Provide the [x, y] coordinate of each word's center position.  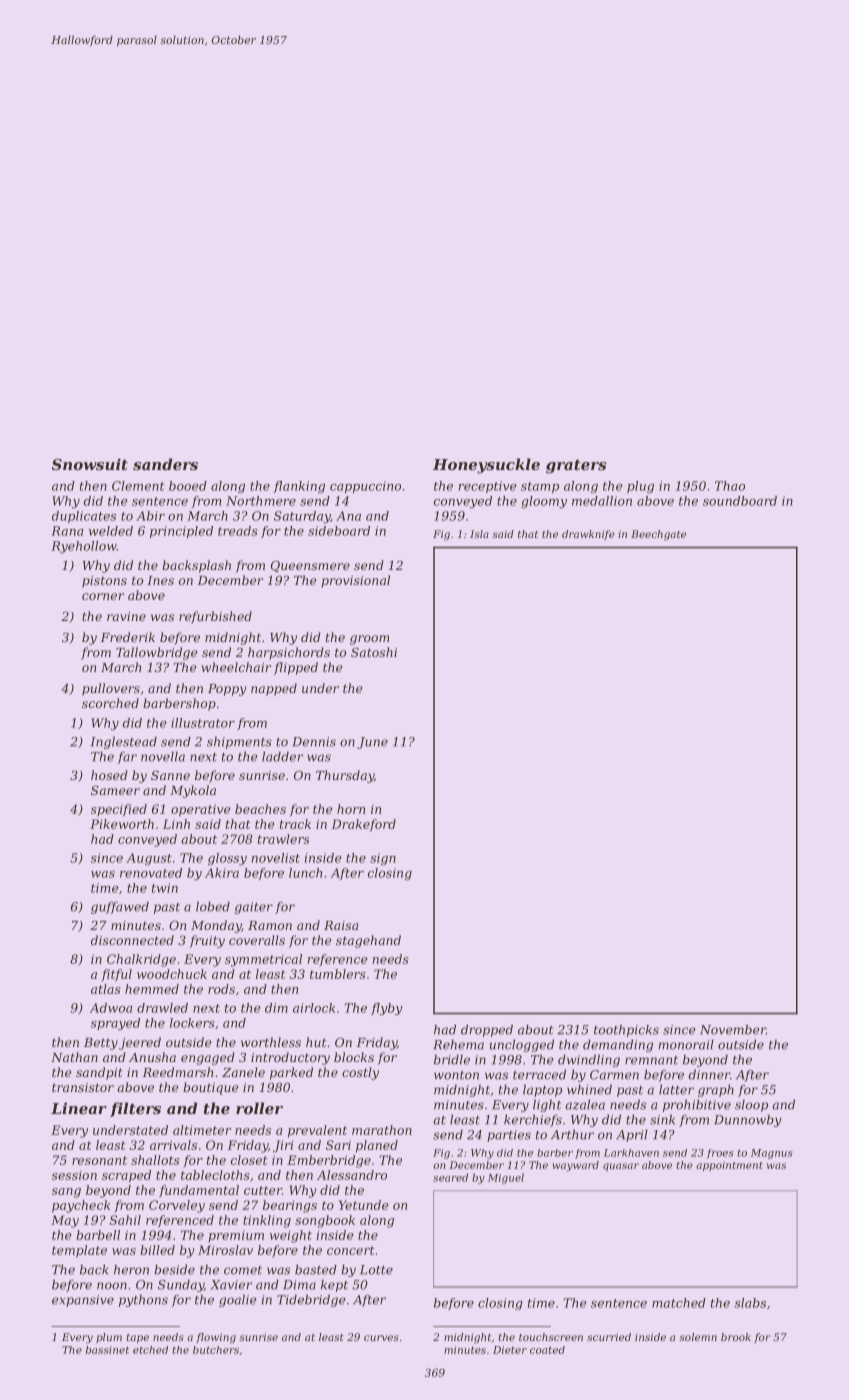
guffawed [120, 907]
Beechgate [658, 535]
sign [383, 859]
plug [640, 487]
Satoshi [374, 652]
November [733, 1029]
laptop [542, 1090]
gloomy [544, 502]
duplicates [84, 517]
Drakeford [364, 825]
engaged [208, 1058]
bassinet [107, 1350]
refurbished [215, 617]
